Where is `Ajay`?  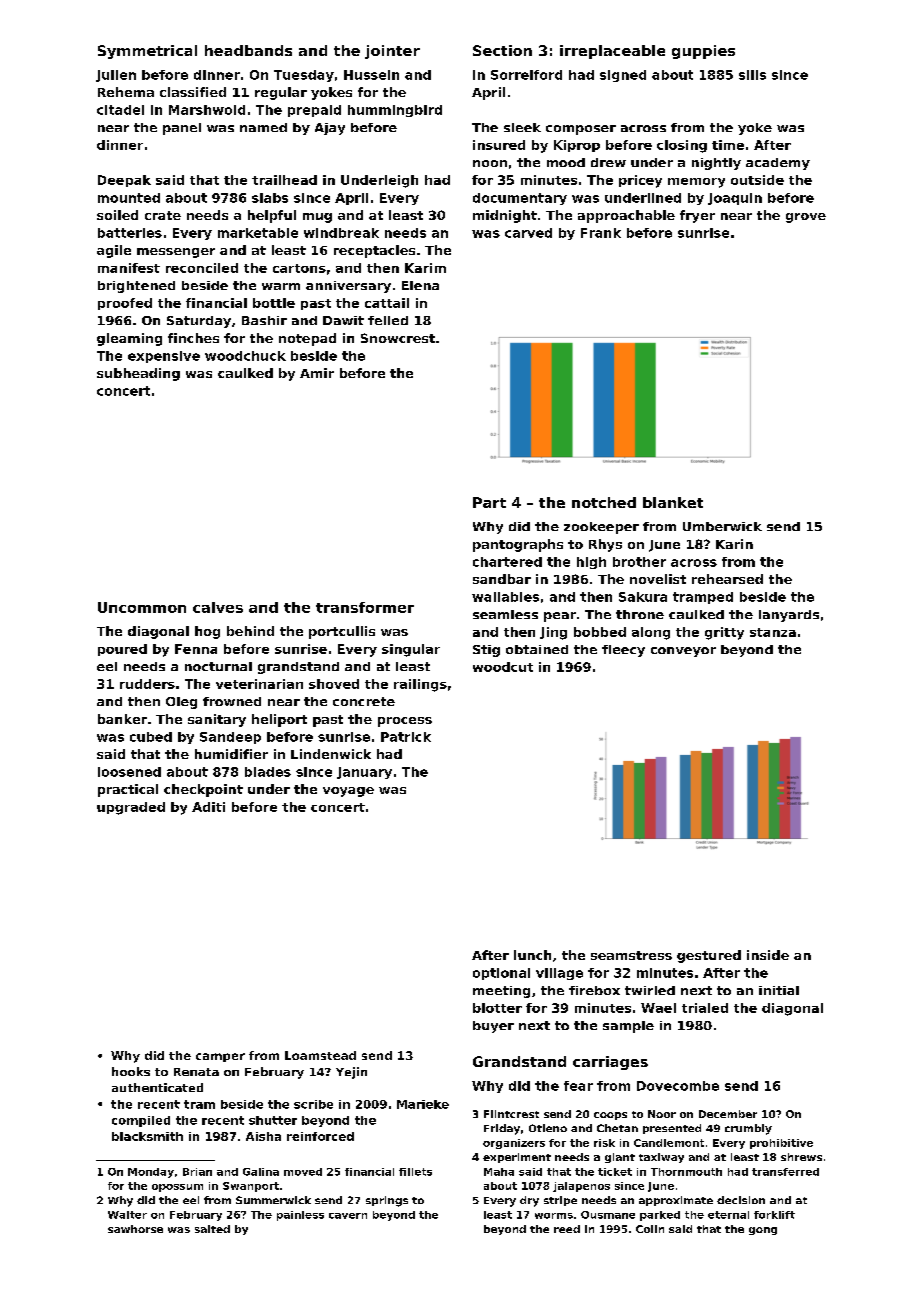
Ajay is located at coordinates (330, 129).
